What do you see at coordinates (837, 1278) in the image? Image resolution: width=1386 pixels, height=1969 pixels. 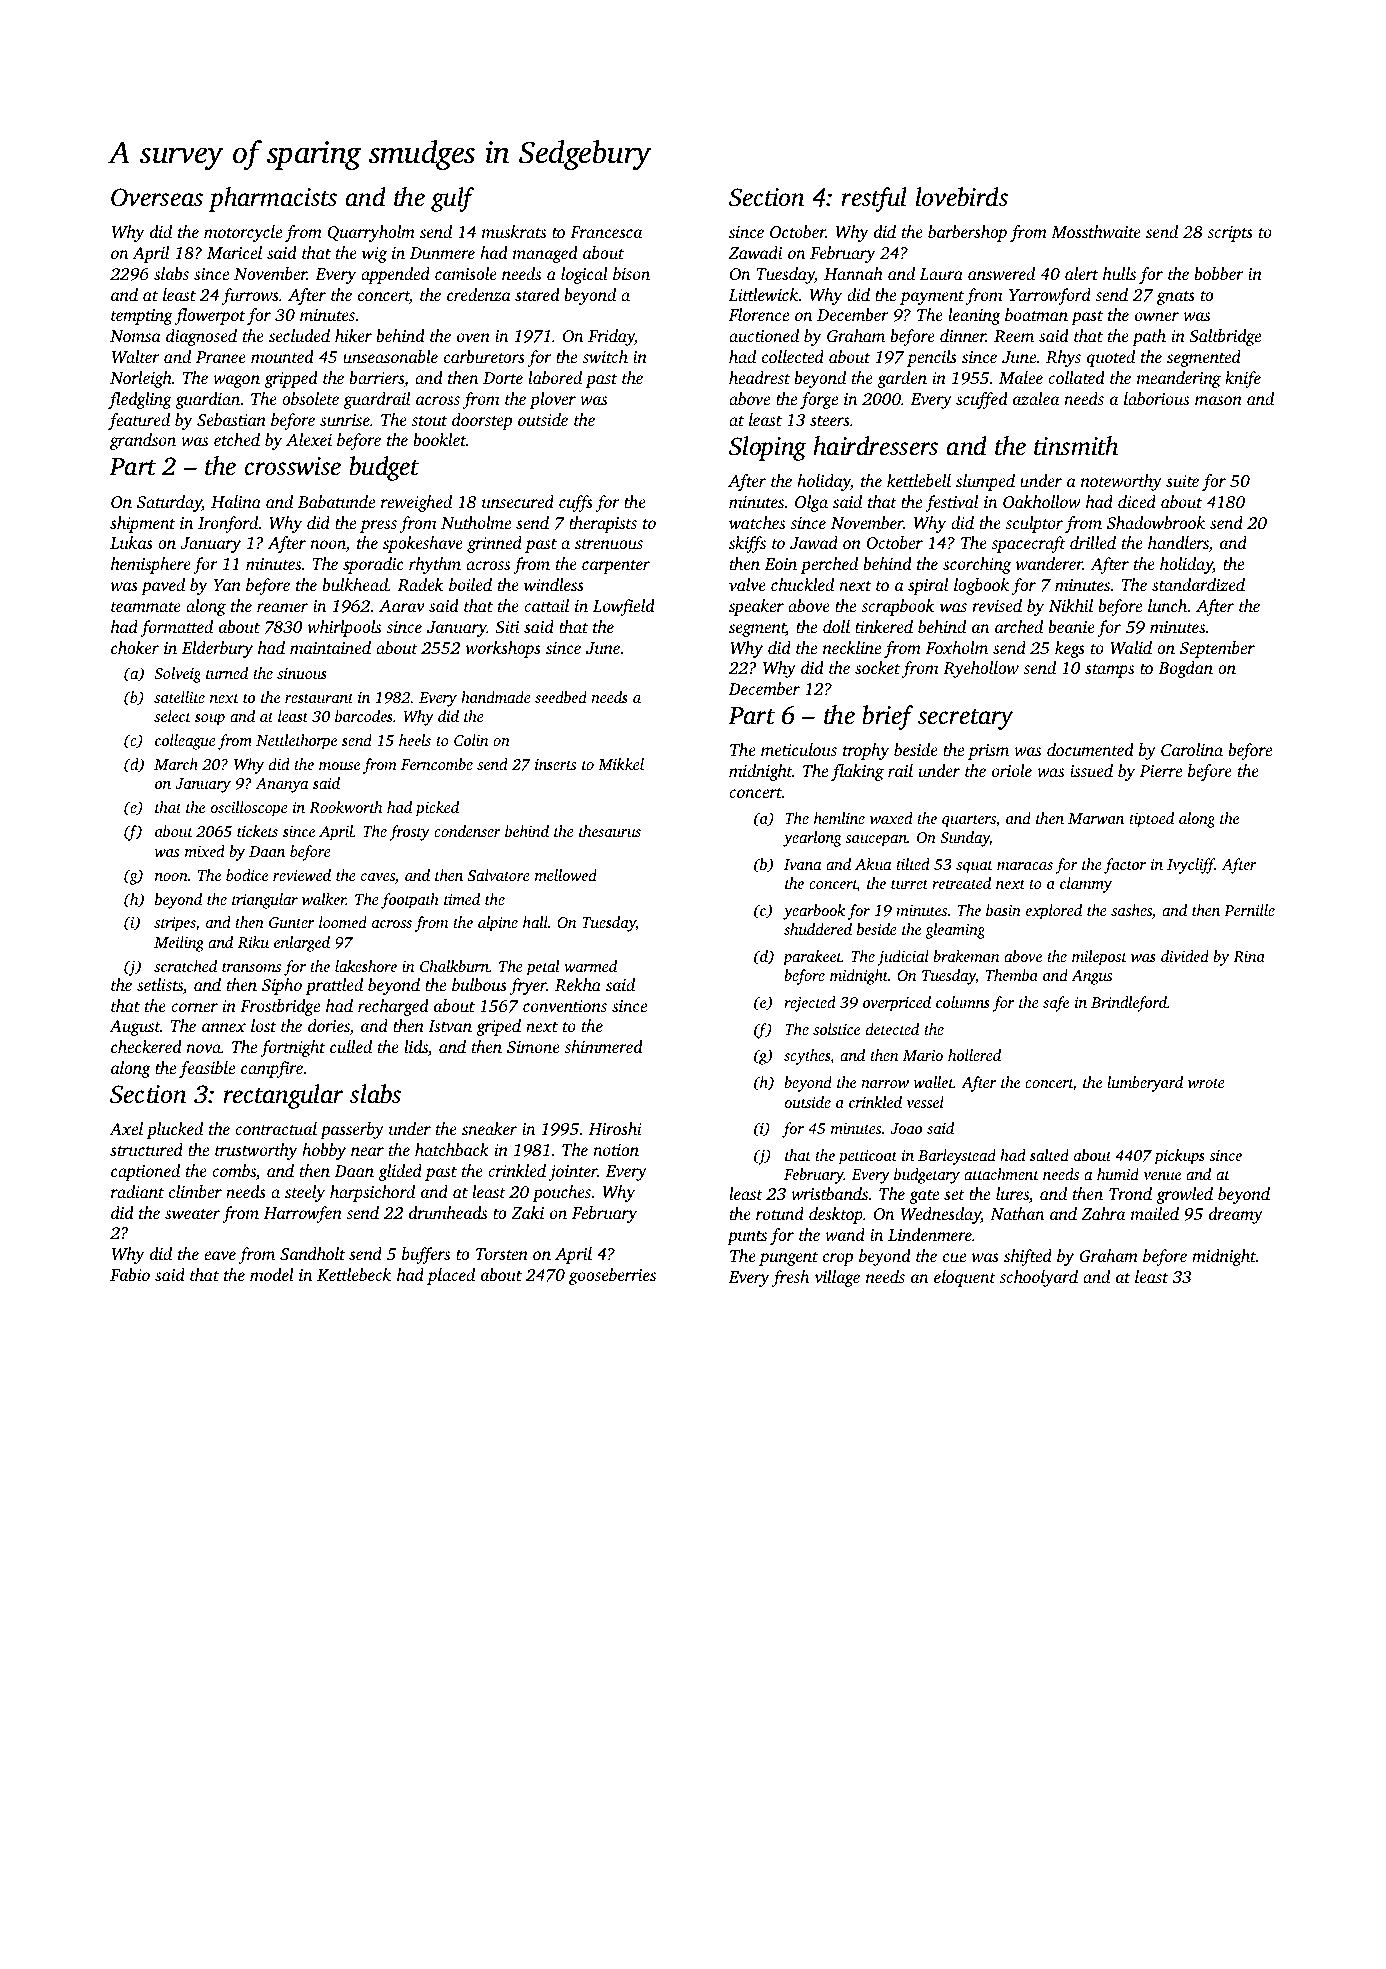 I see `village` at bounding box center [837, 1278].
